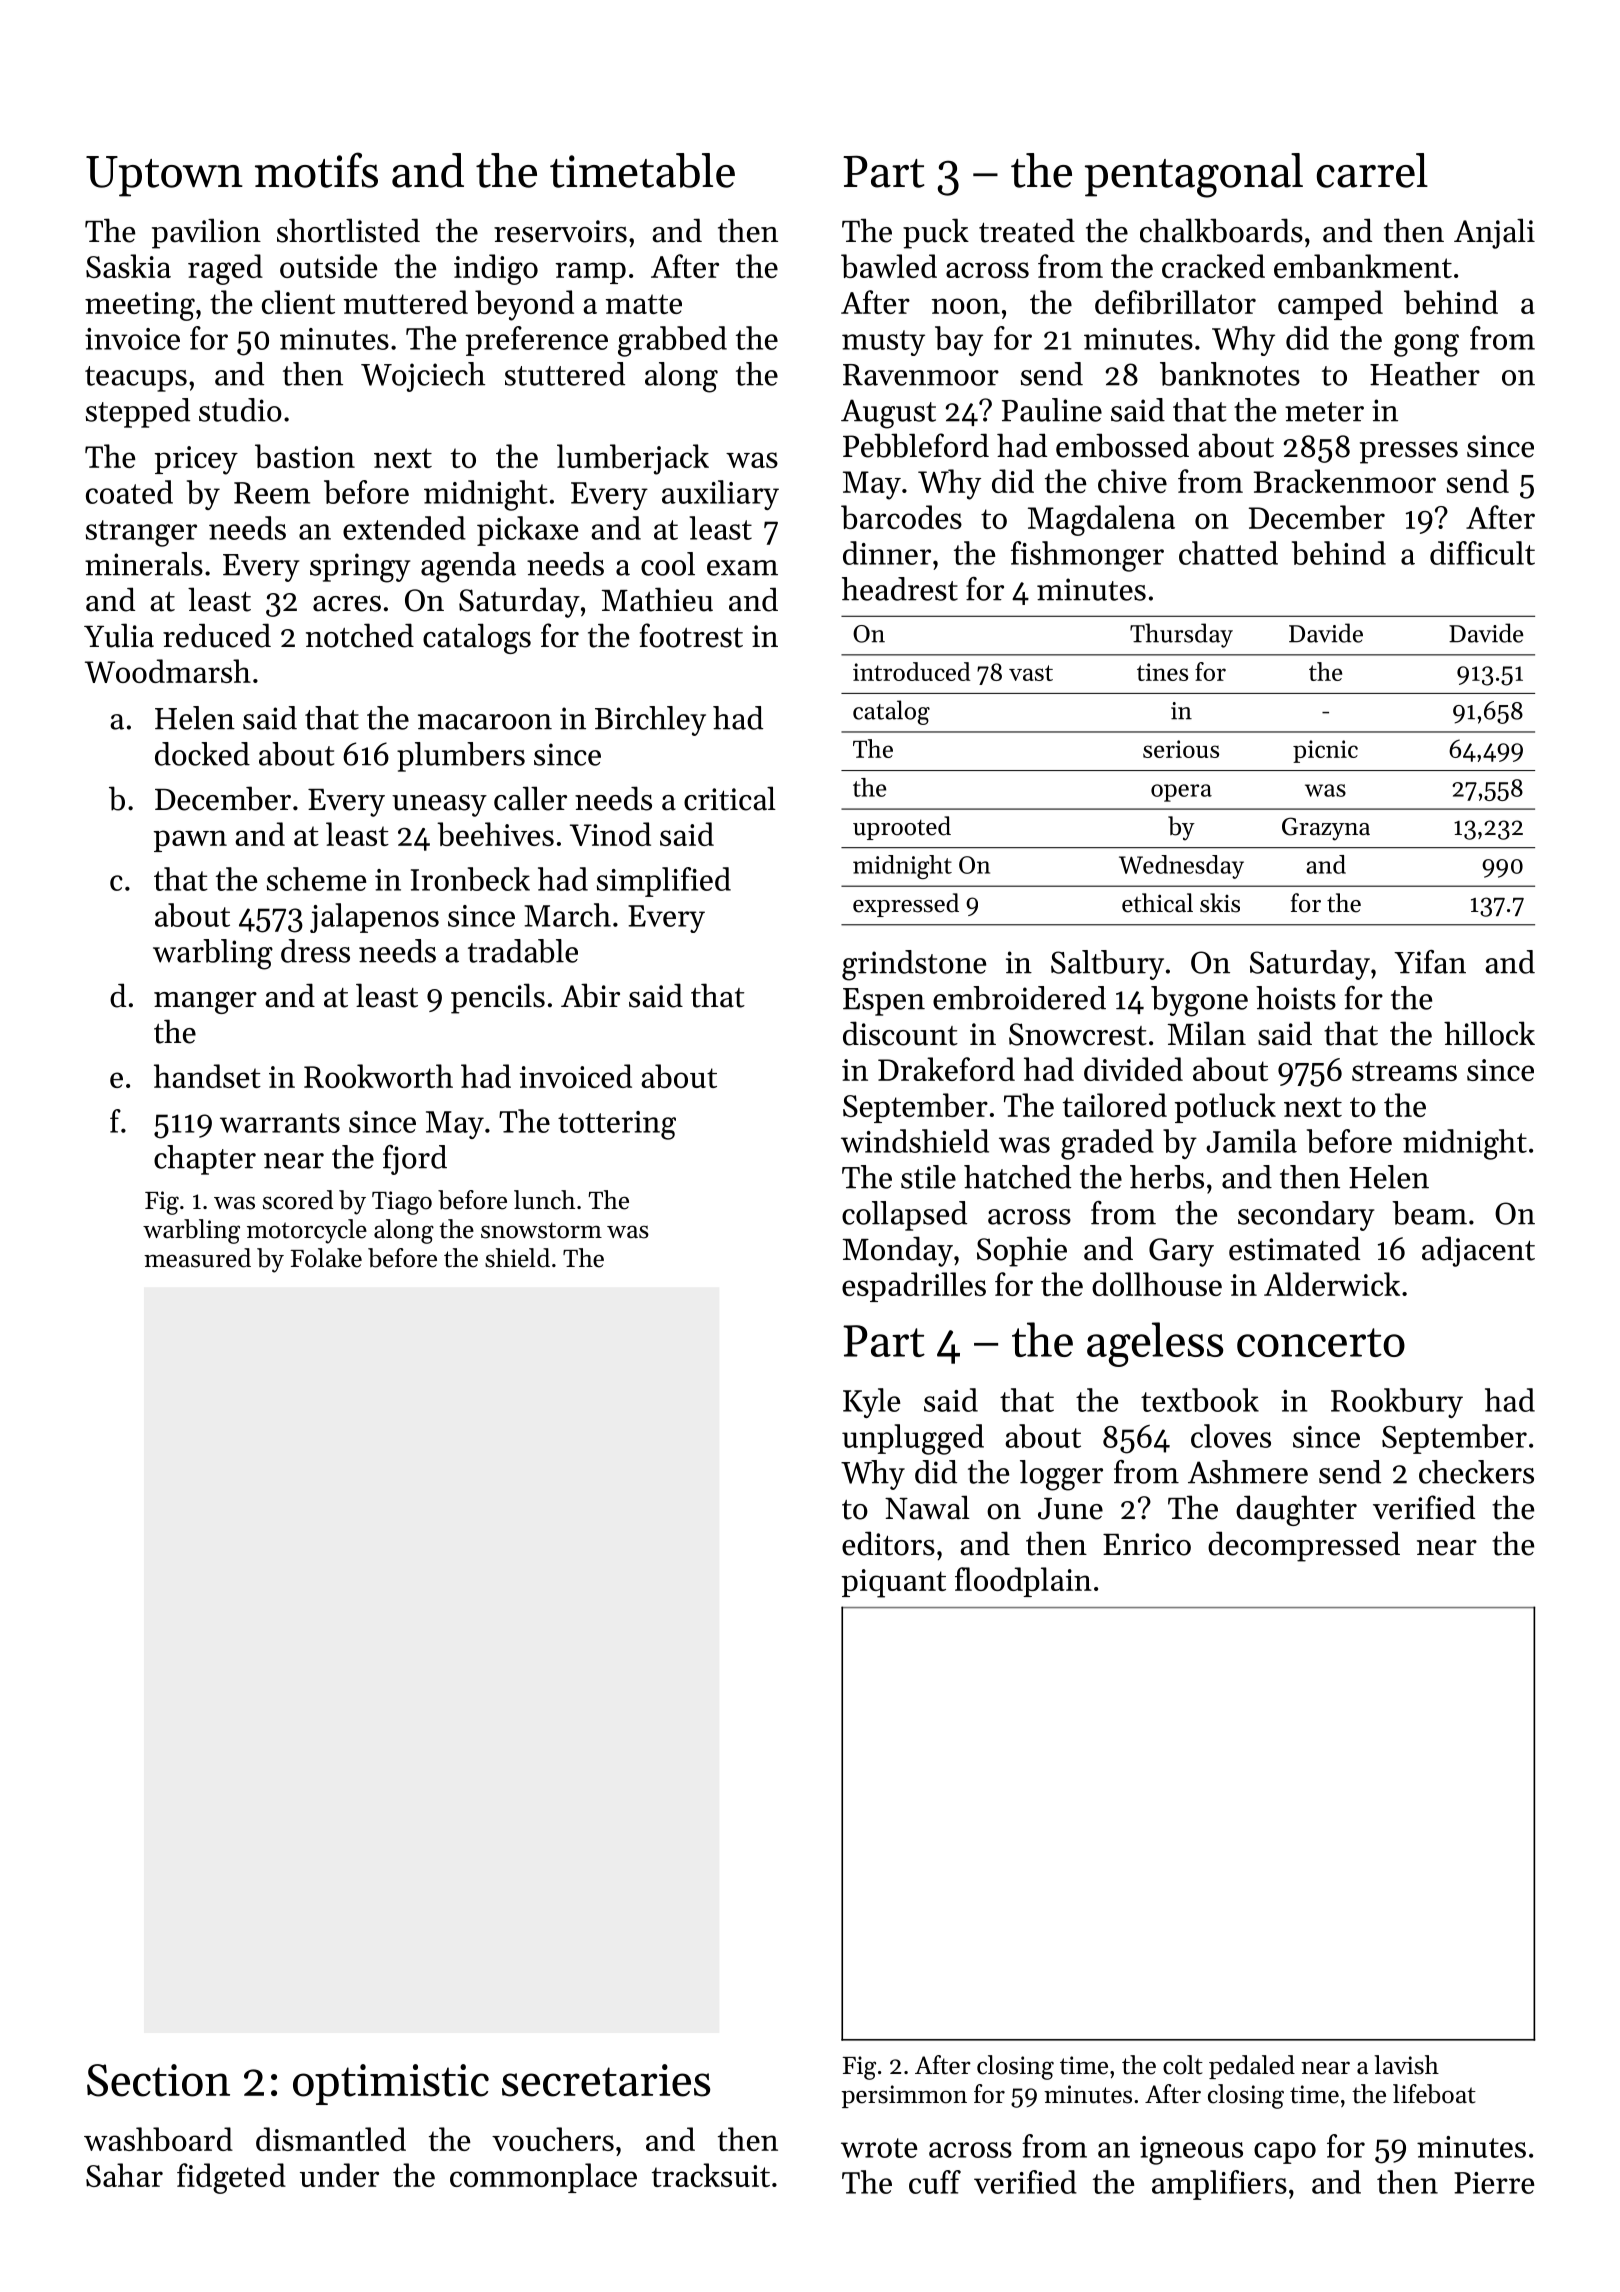 The height and width of the image is (2292, 1620). Describe the element at coordinates (1476, 1472) in the image. I see `checkers` at that location.
